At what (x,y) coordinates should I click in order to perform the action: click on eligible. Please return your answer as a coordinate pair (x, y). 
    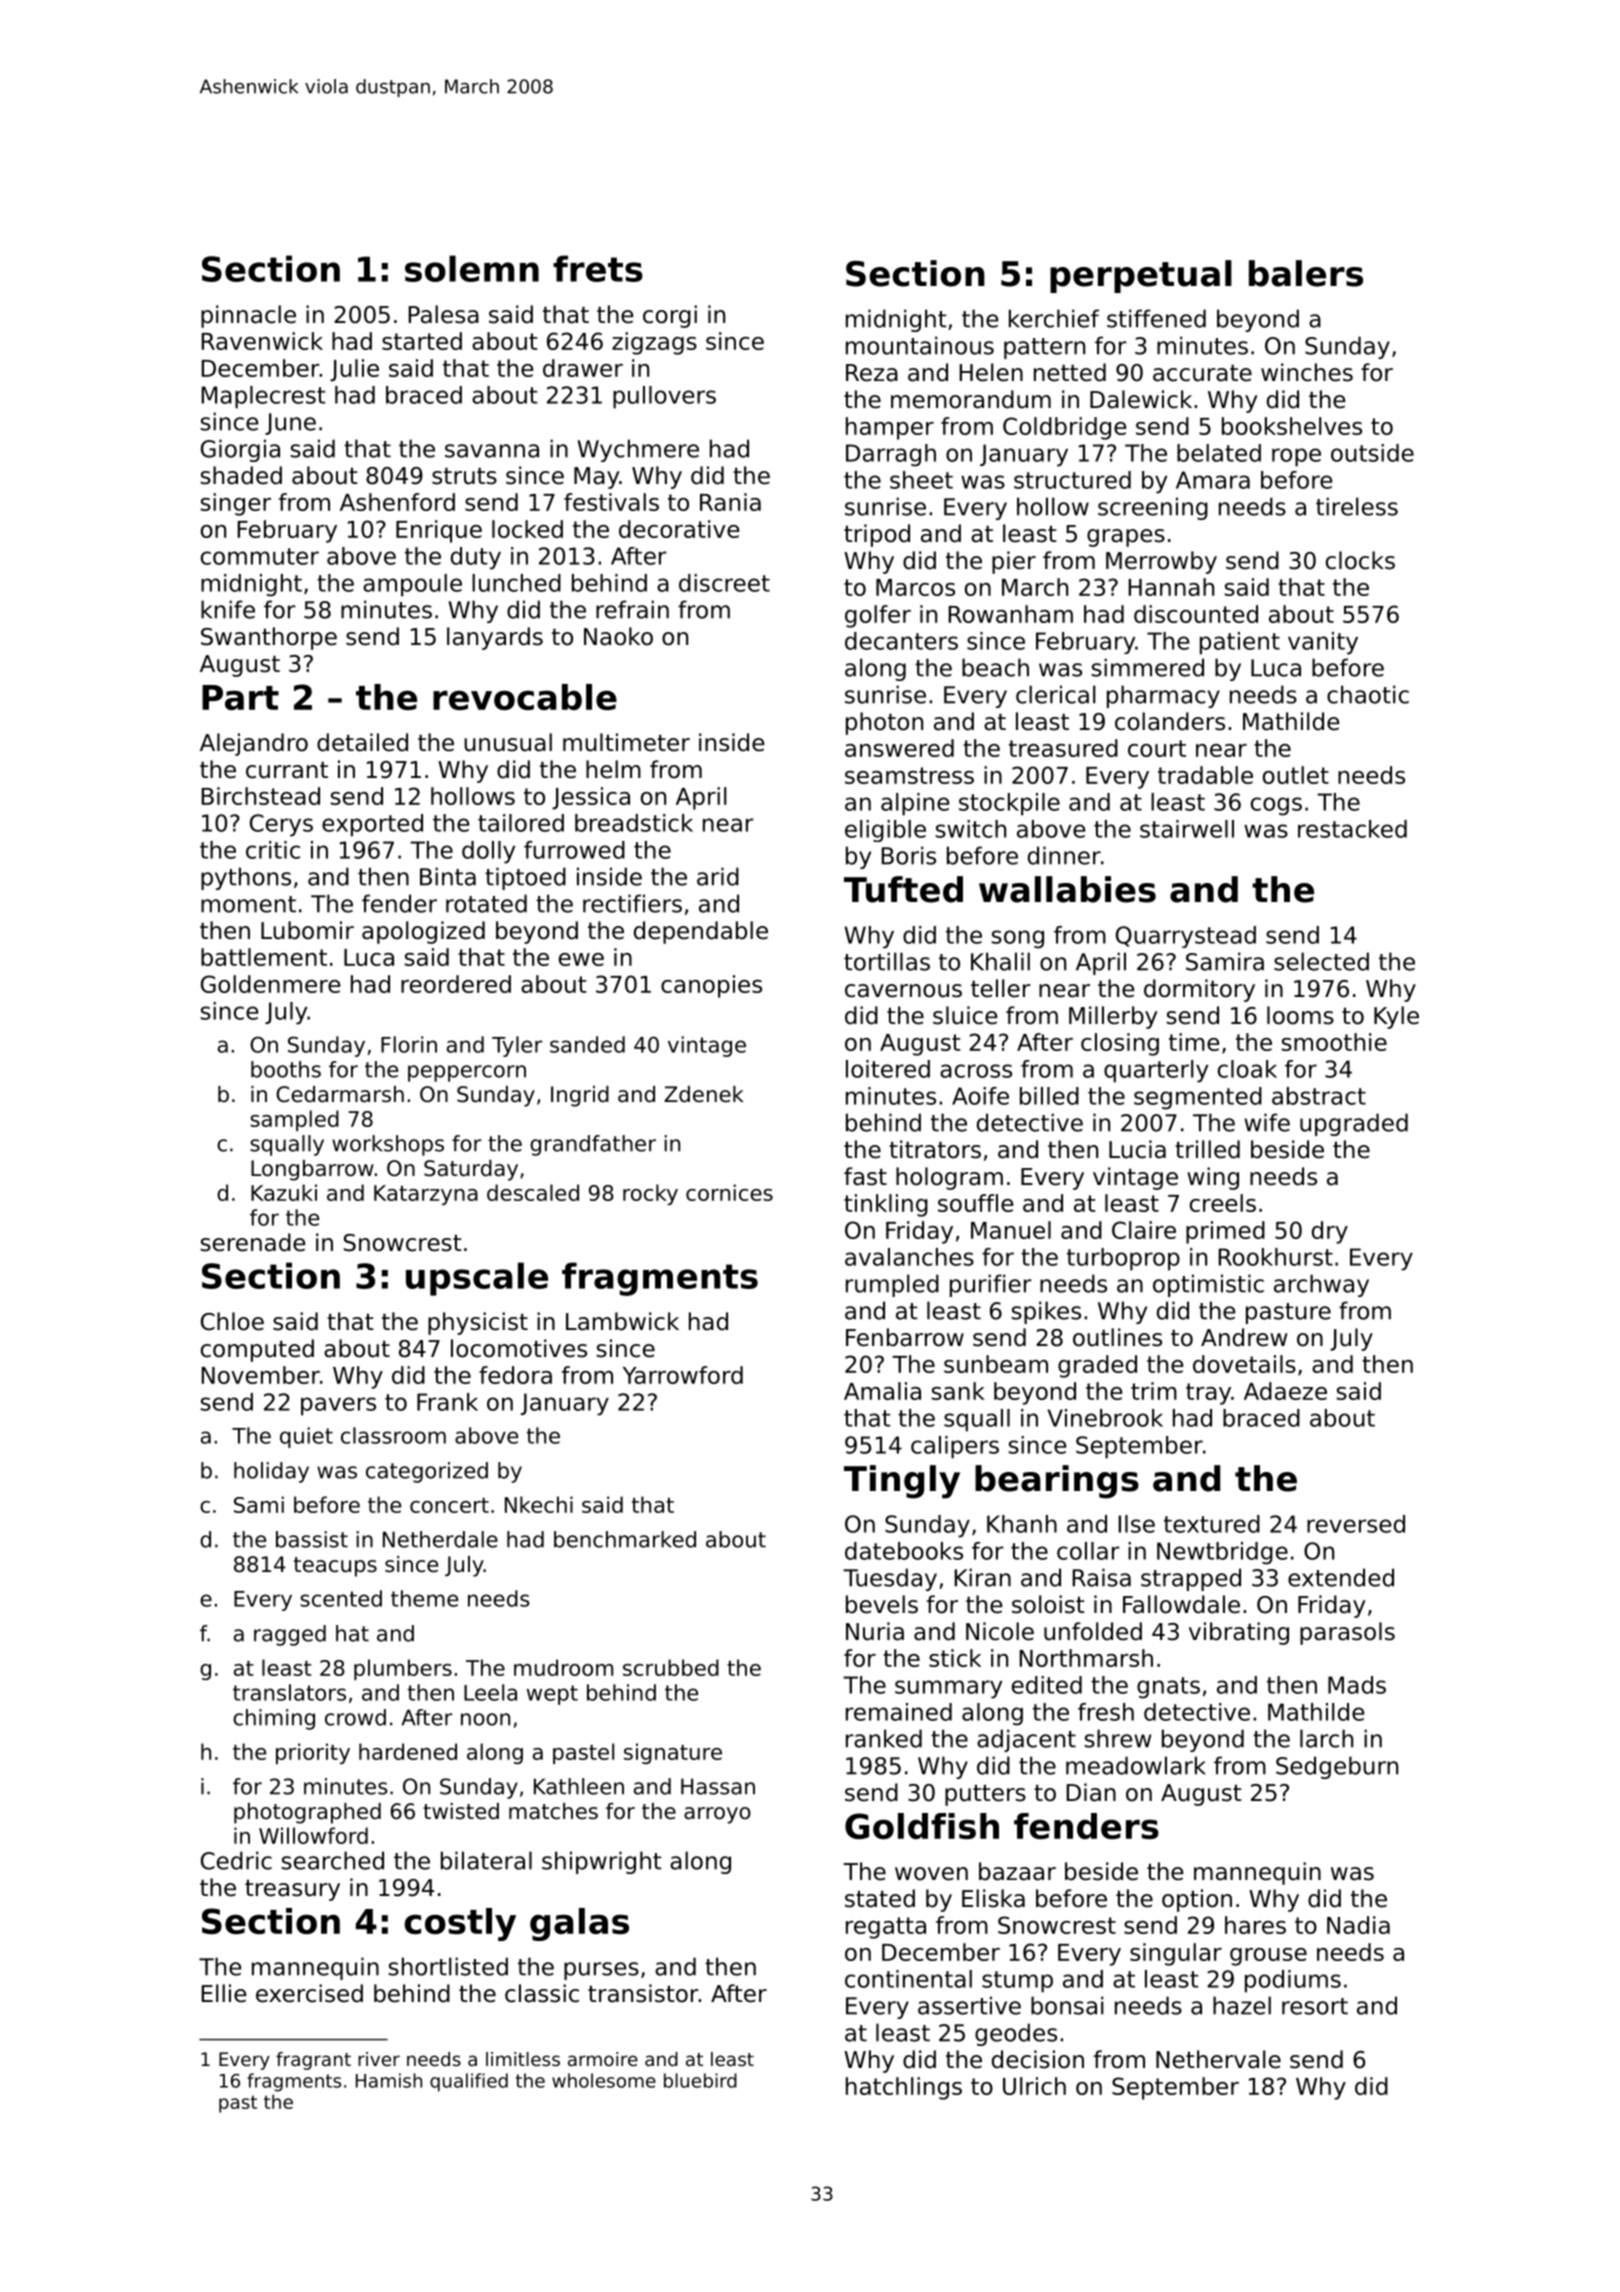
    Looking at the image, I should click on (885, 831).
